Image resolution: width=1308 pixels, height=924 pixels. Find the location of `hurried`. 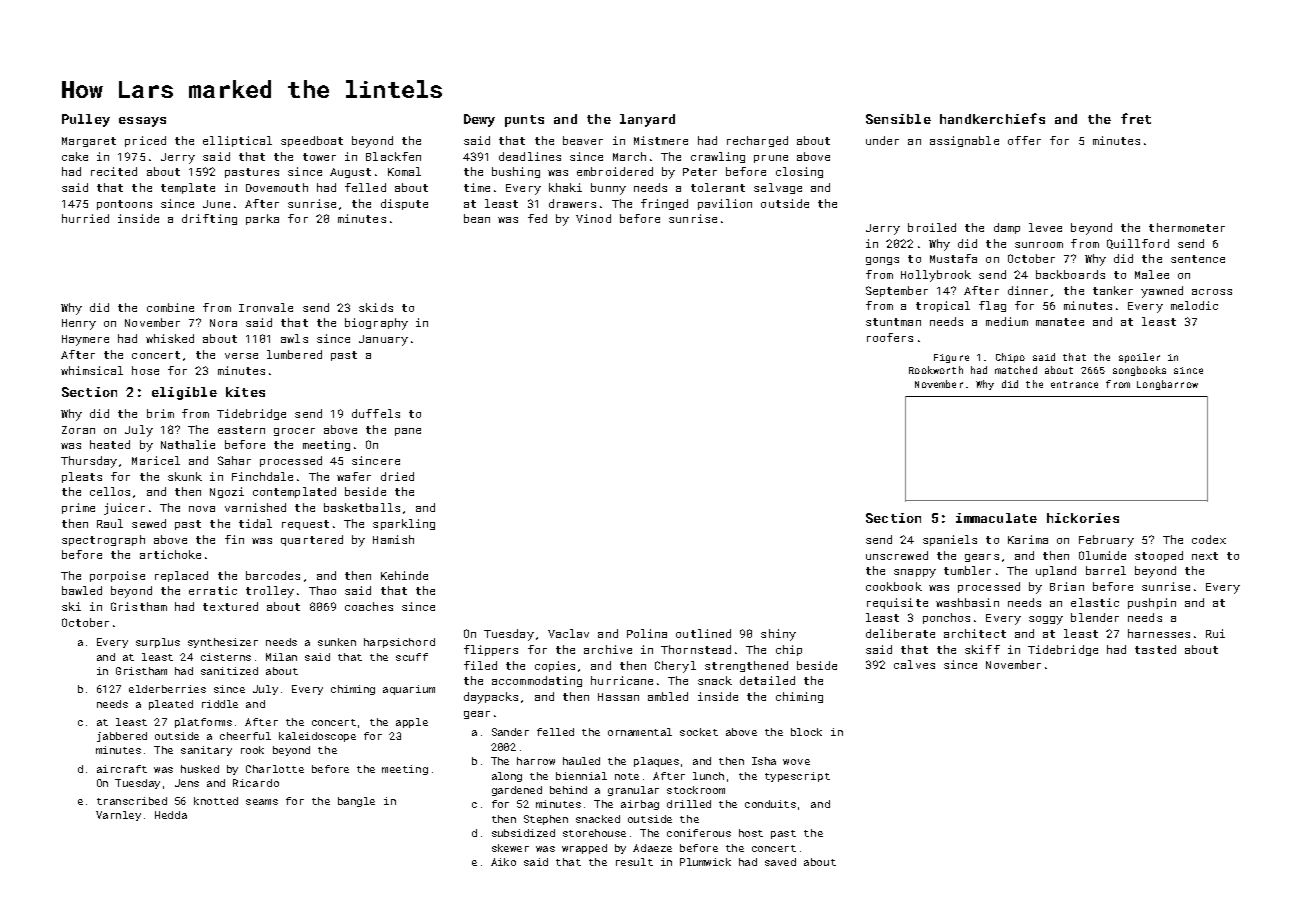

hurried is located at coordinates (85, 218).
